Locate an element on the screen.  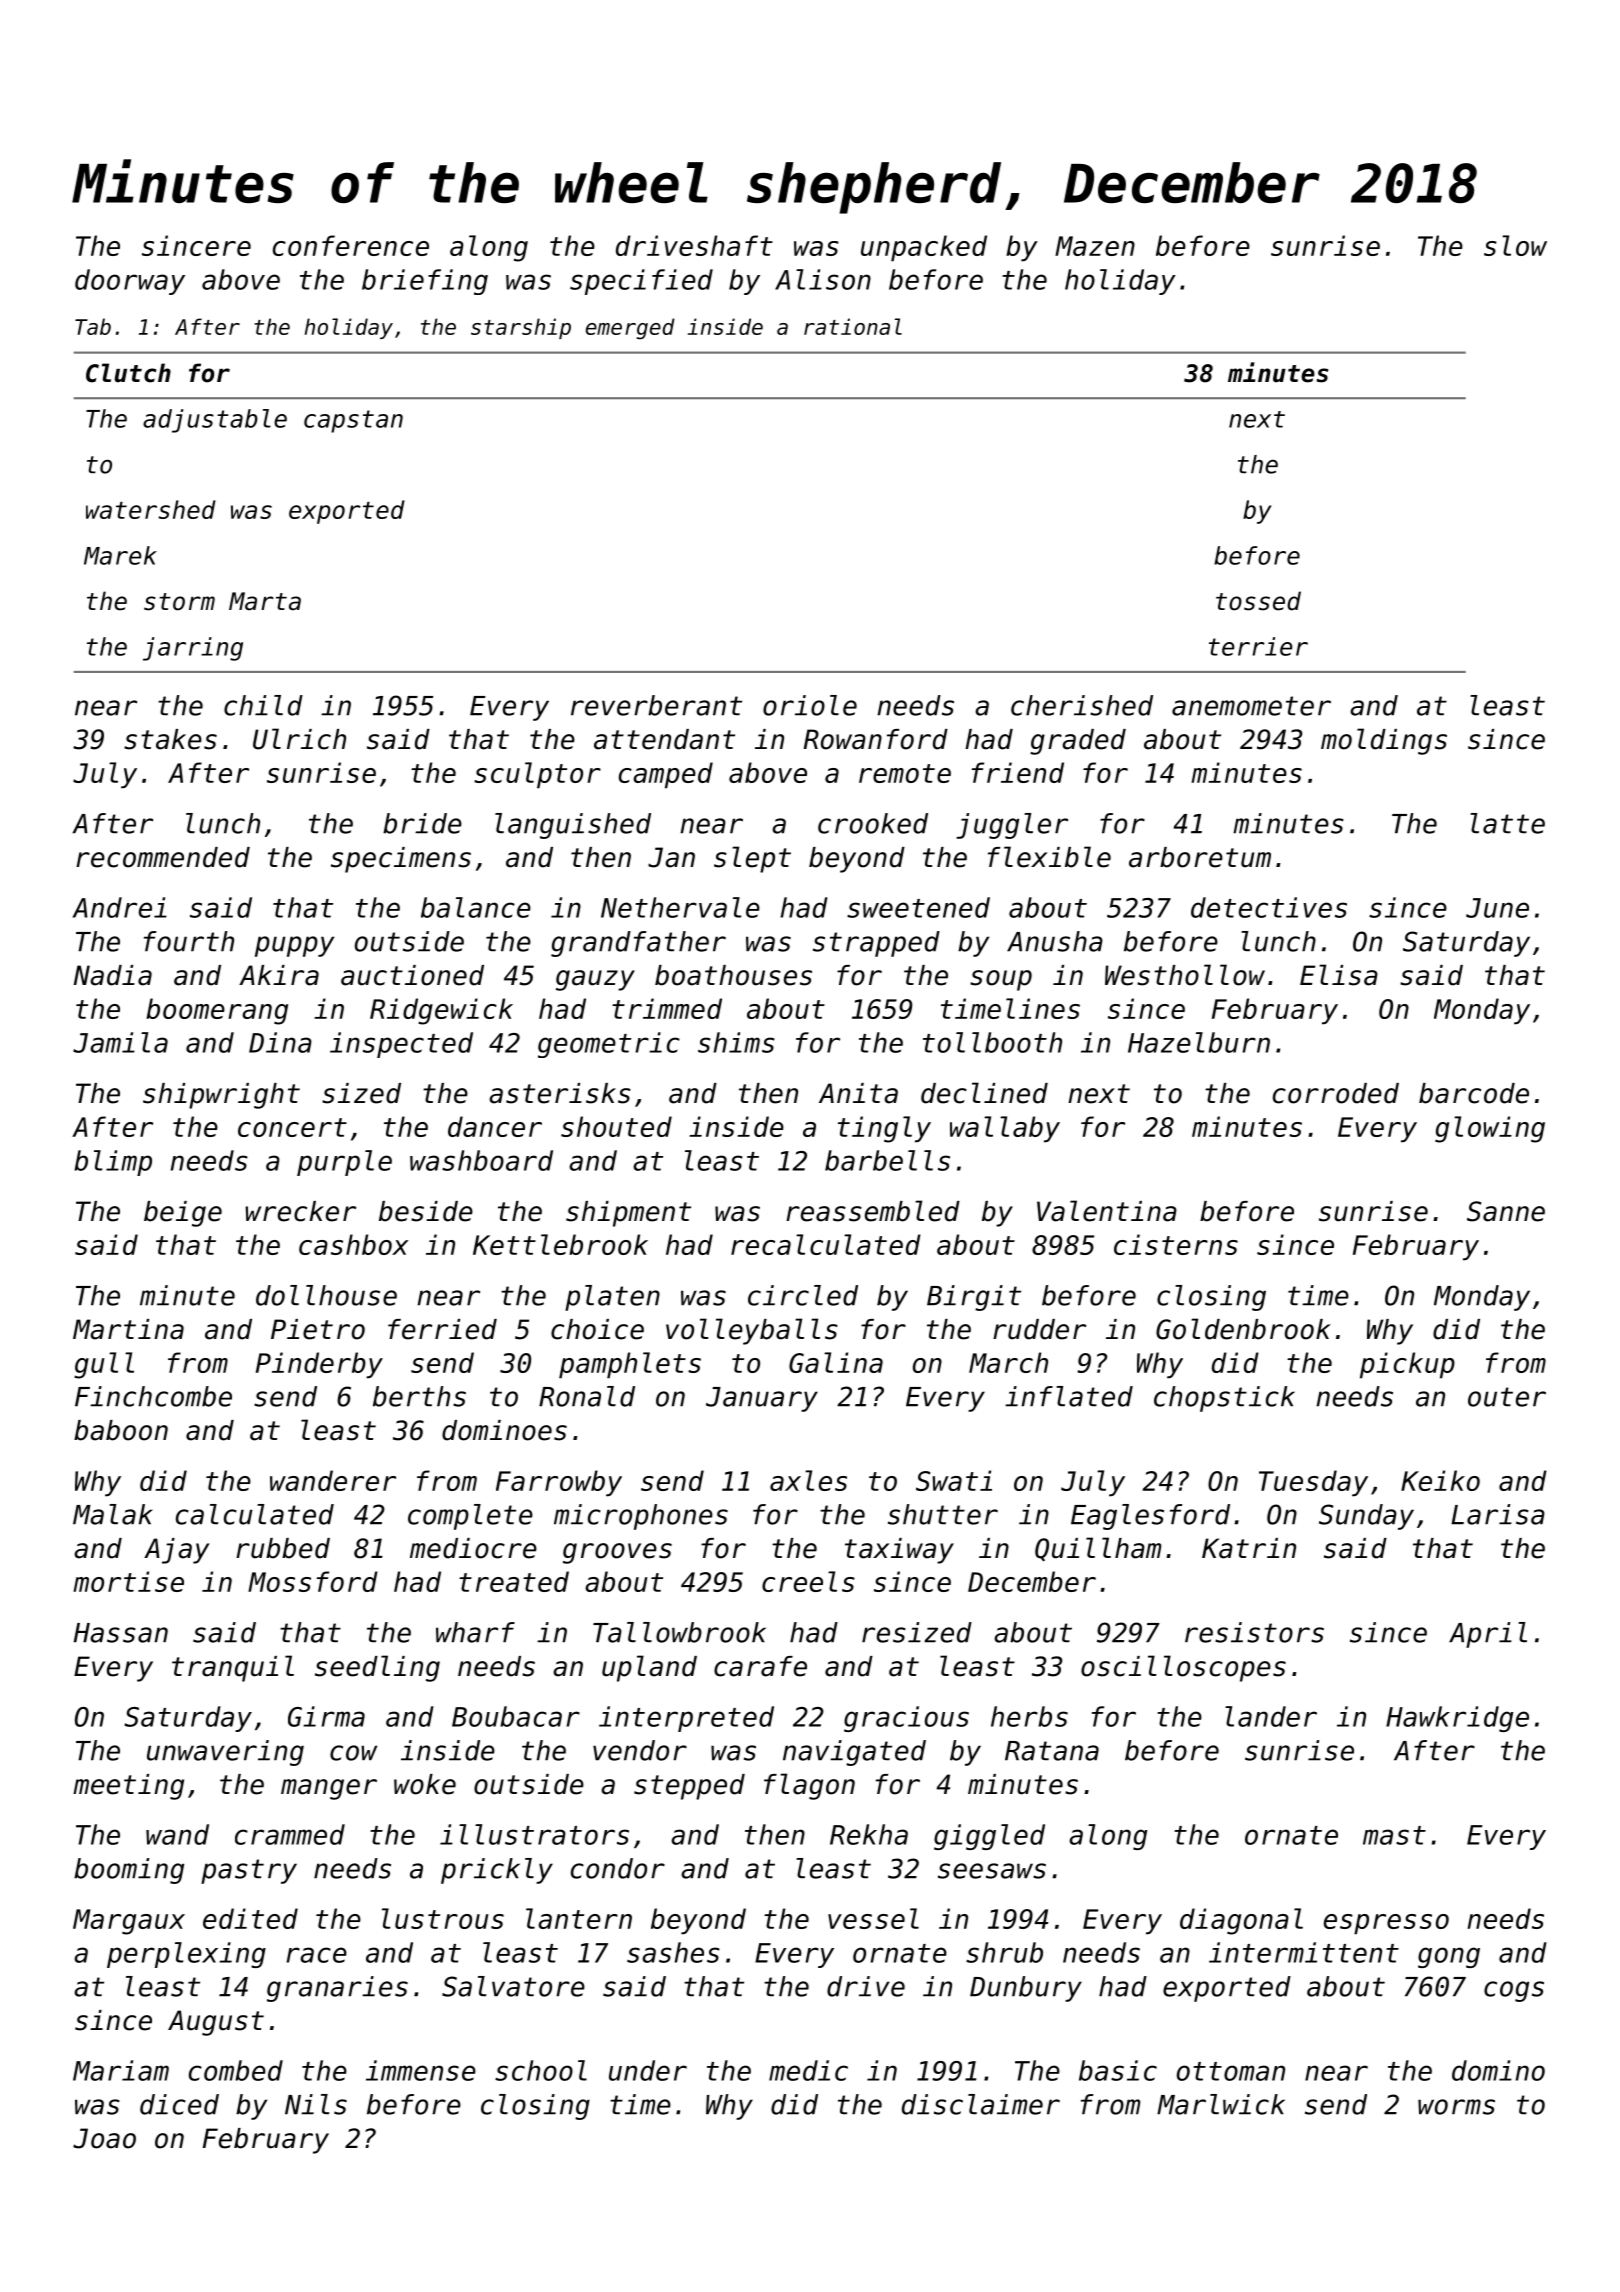
edited is located at coordinates (250, 1918).
